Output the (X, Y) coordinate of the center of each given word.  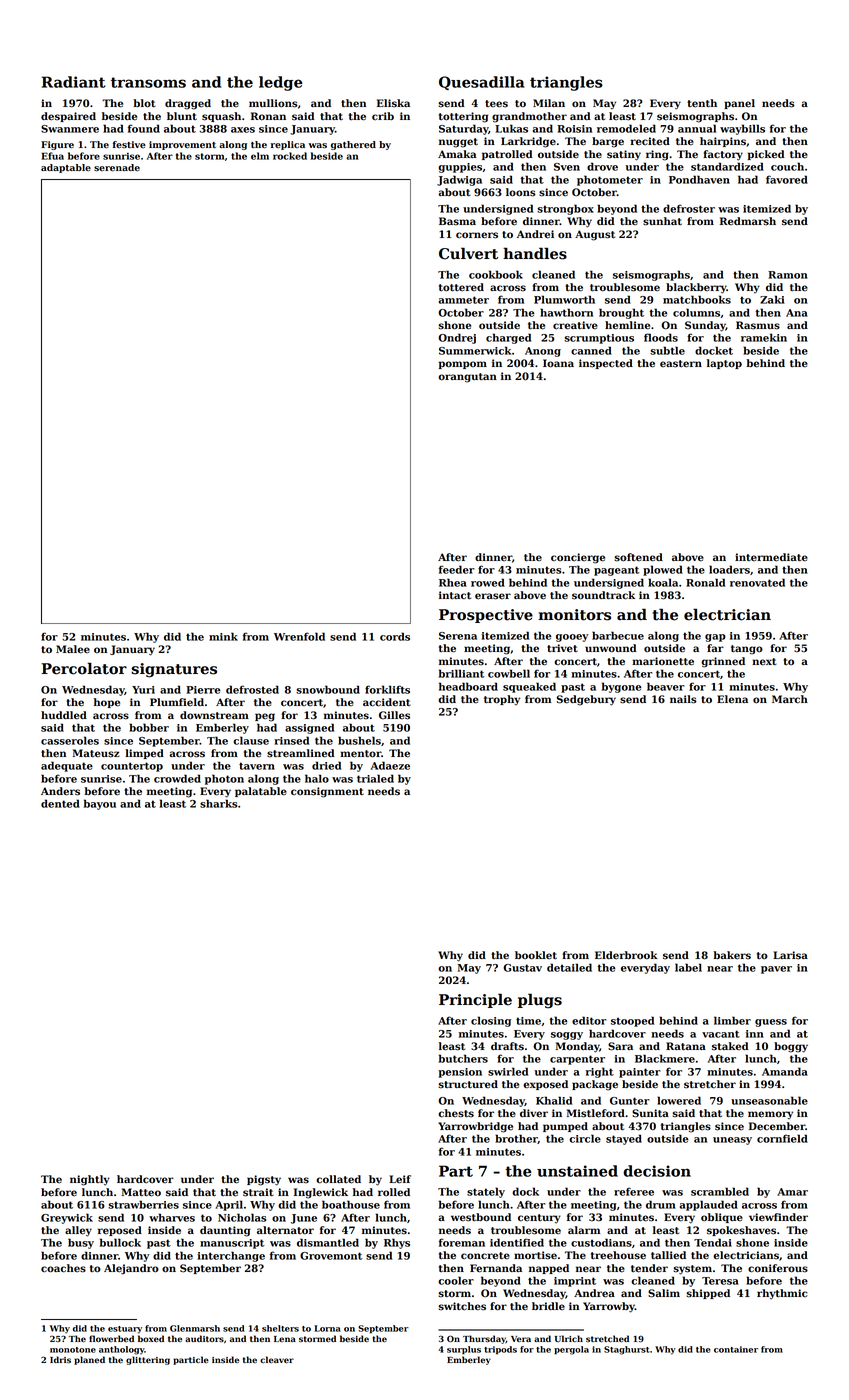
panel (739, 104)
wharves (172, 1217)
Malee (73, 649)
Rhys (397, 1243)
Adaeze (390, 765)
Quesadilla (481, 83)
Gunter (629, 1101)
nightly (90, 1180)
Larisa (790, 955)
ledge (281, 83)
